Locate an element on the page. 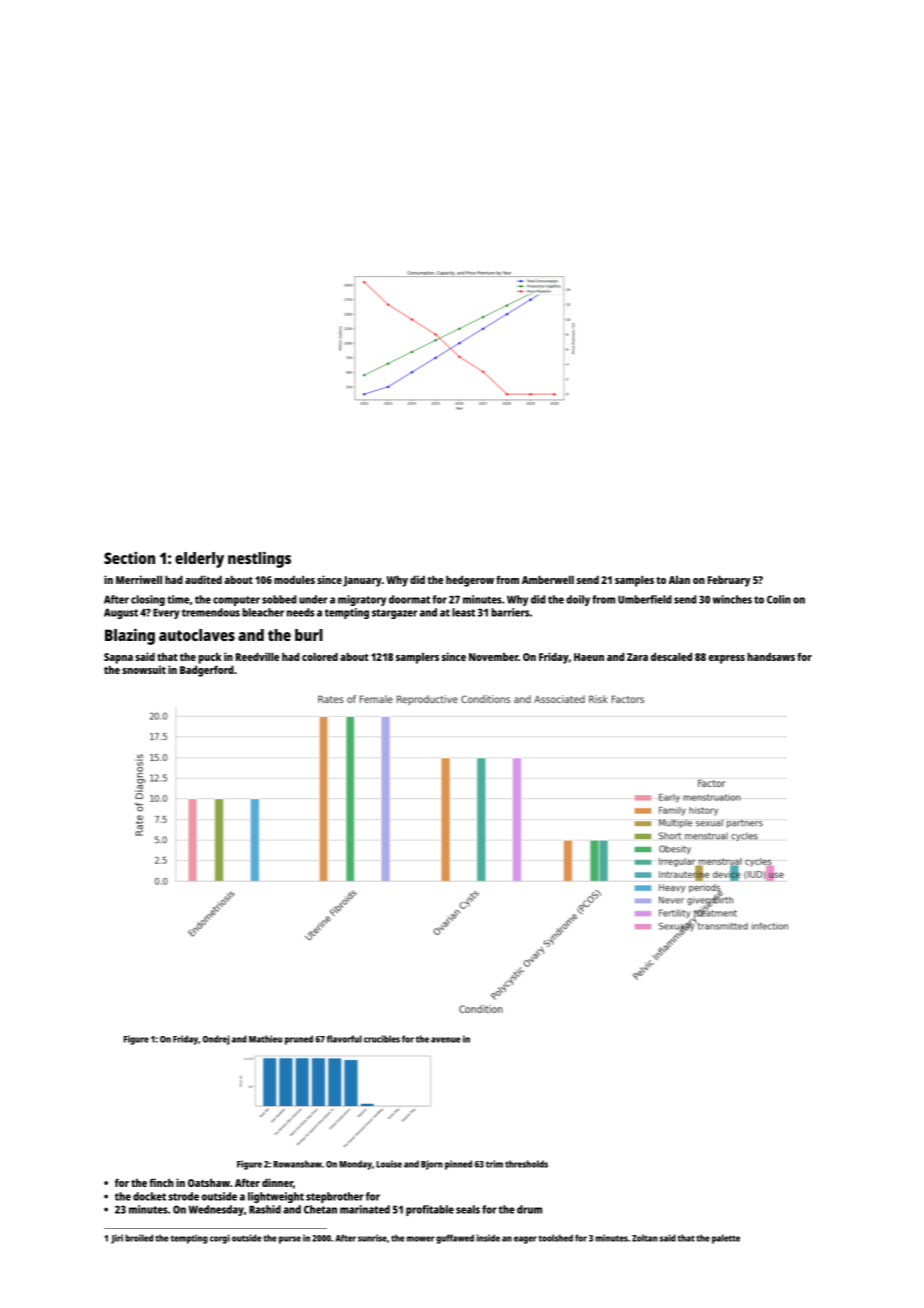 The image size is (924, 1308). avenue is located at coordinates (446, 1040).
